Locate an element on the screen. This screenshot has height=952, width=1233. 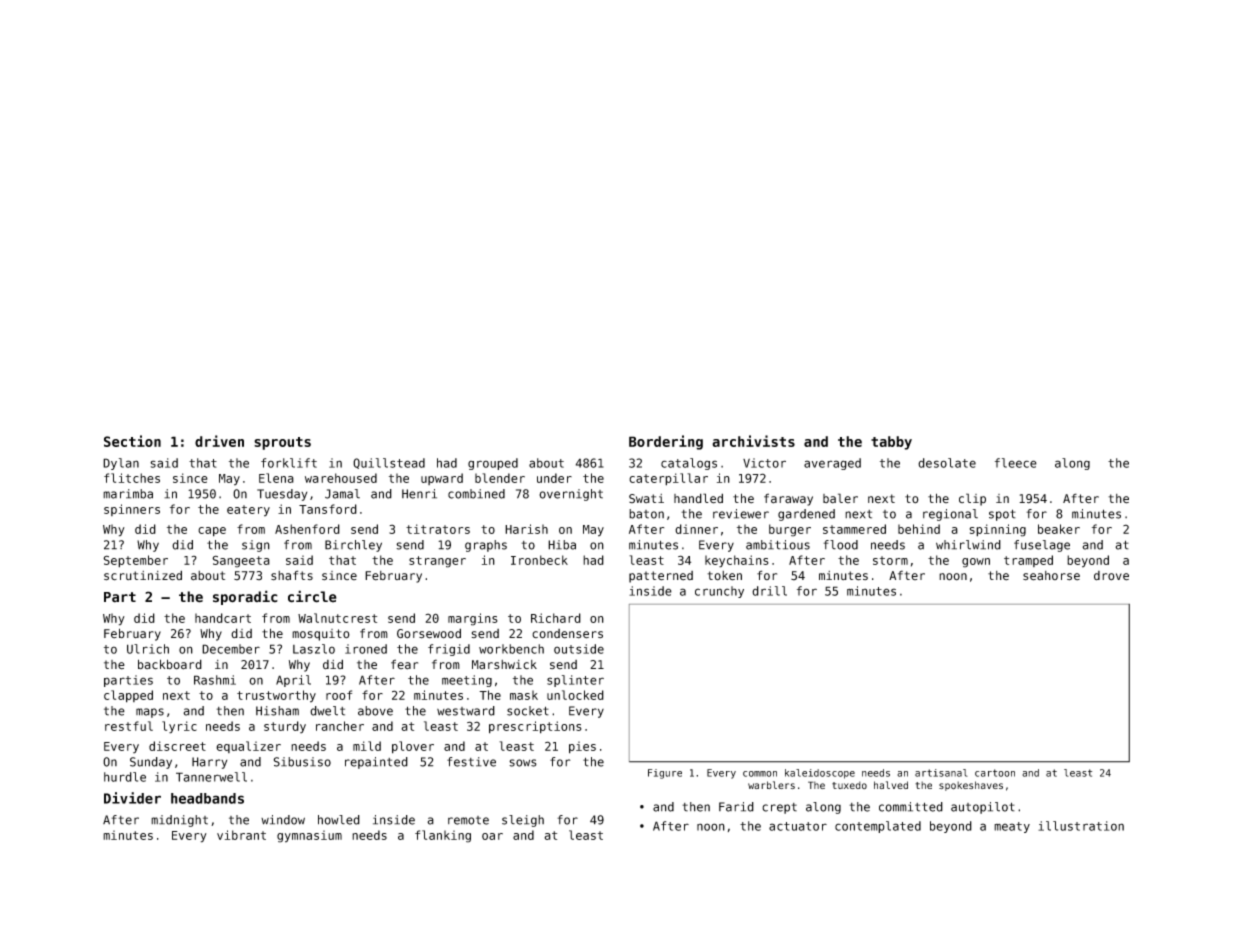
mosquito is located at coordinates (321, 635).
